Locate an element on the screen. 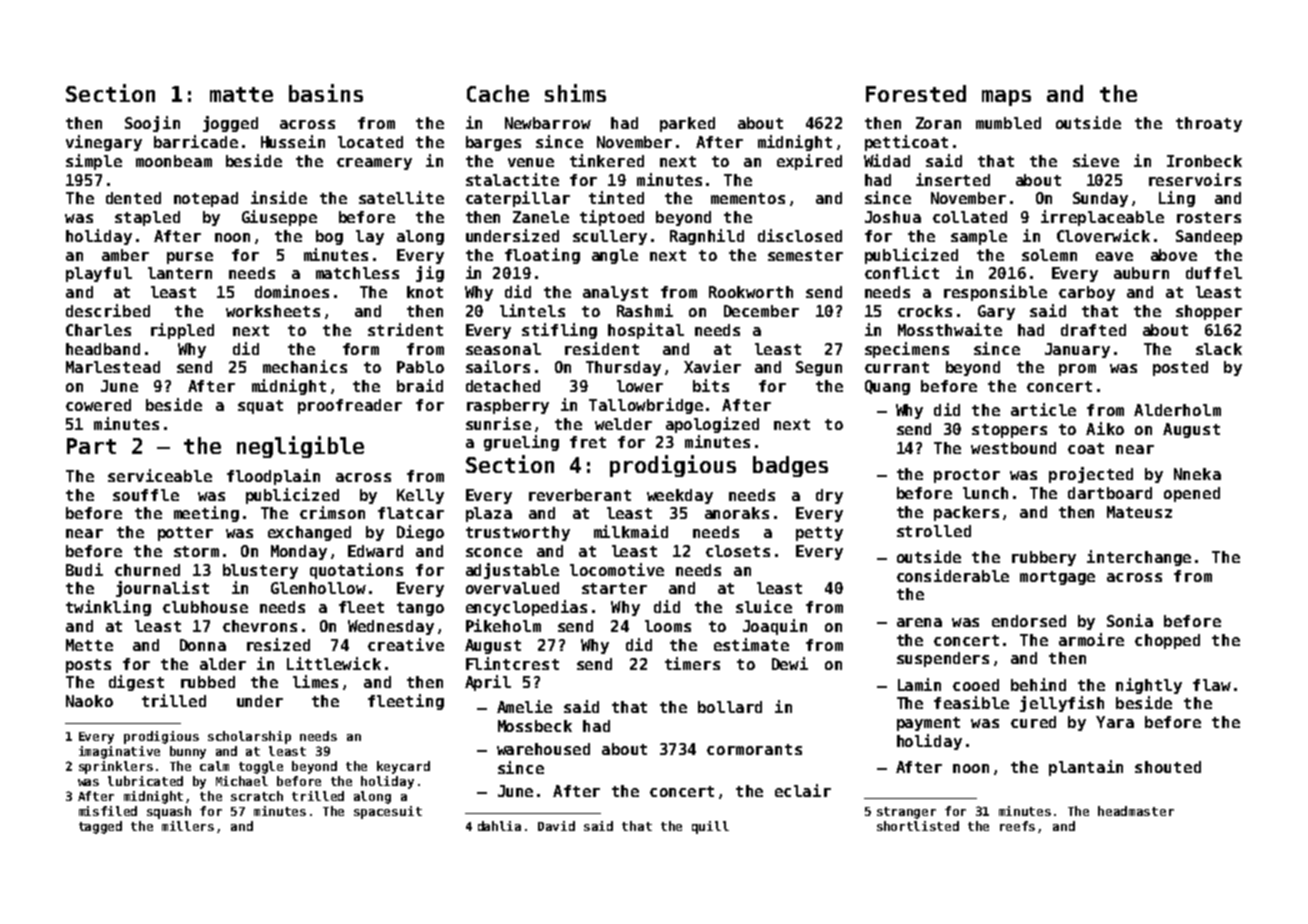 The height and width of the screenshot is (924, 1308). stalactite is located at coordinates (512, 179).
